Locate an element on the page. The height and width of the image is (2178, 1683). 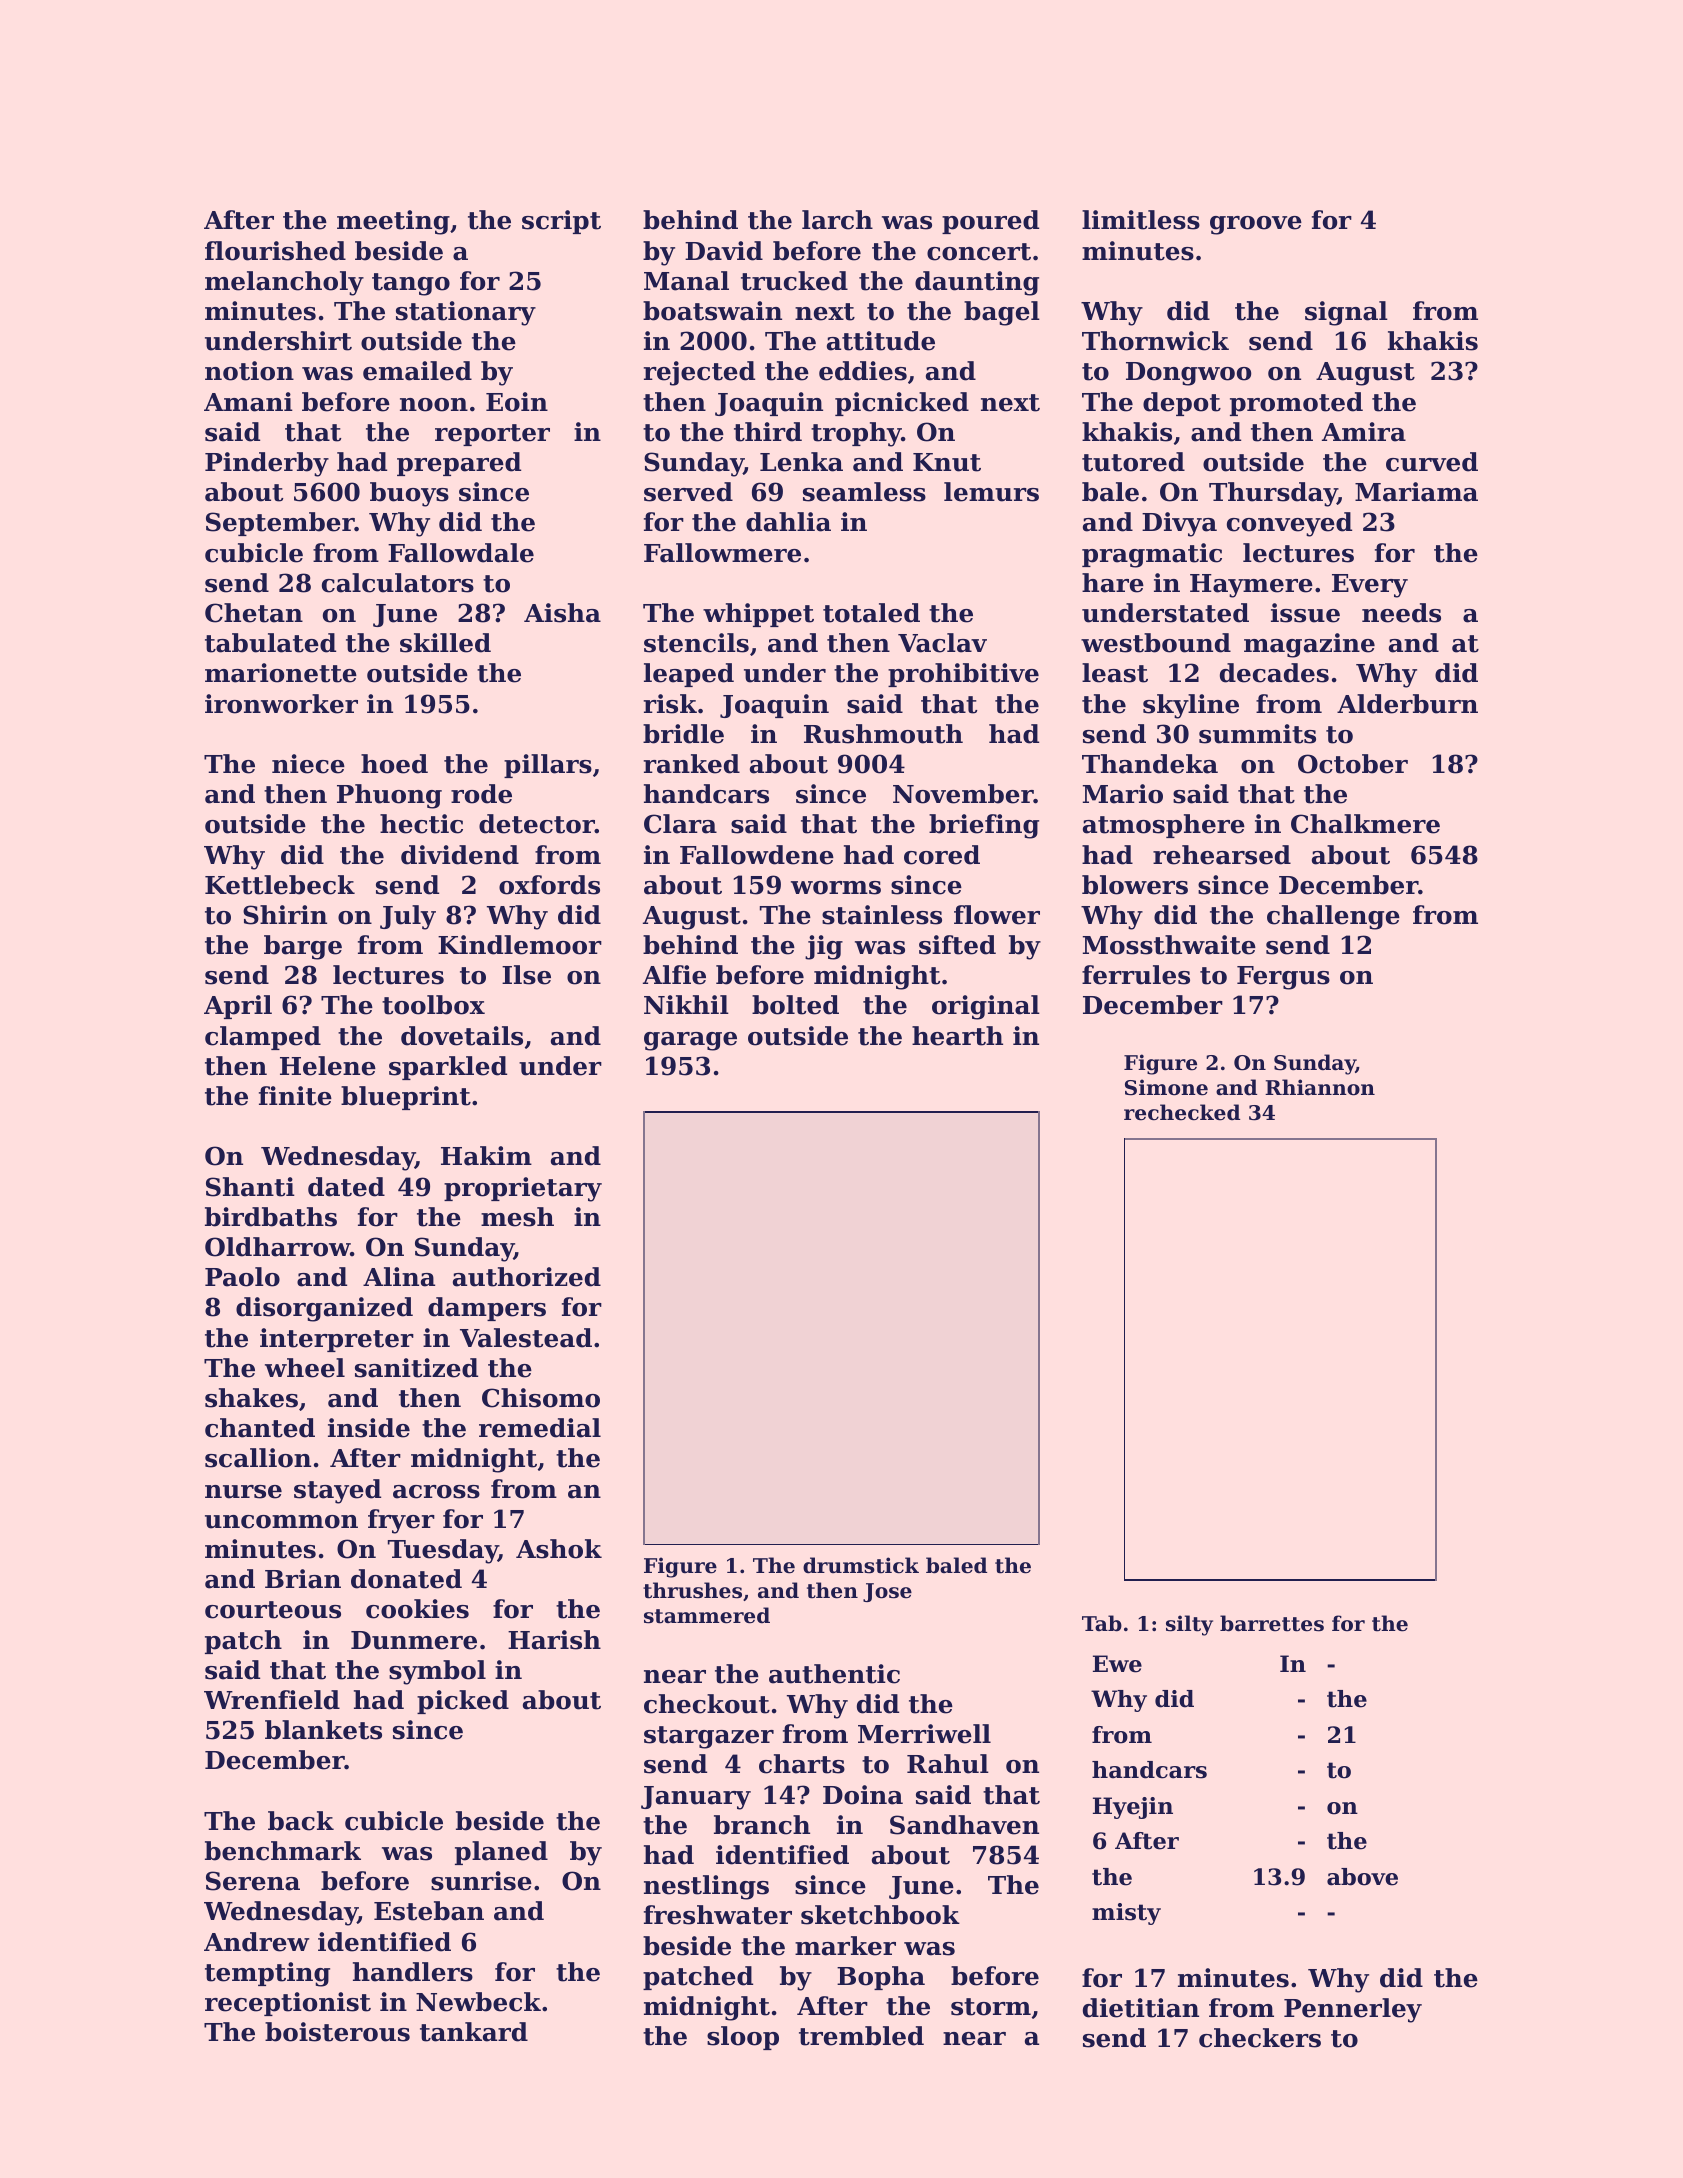
challenge is located at coordinates (1333, 917).
